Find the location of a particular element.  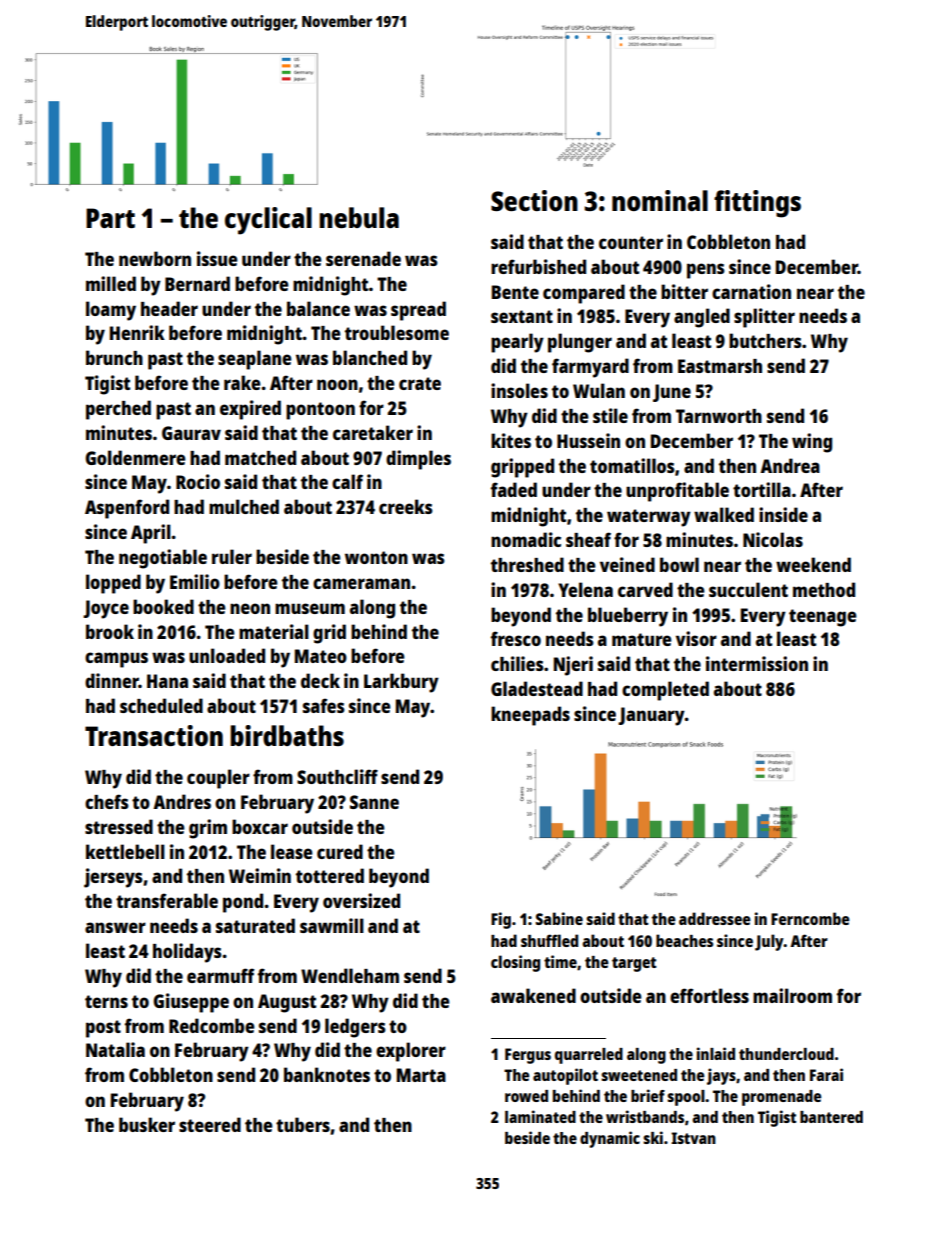

newborn is located at coordinates (155, 258).
